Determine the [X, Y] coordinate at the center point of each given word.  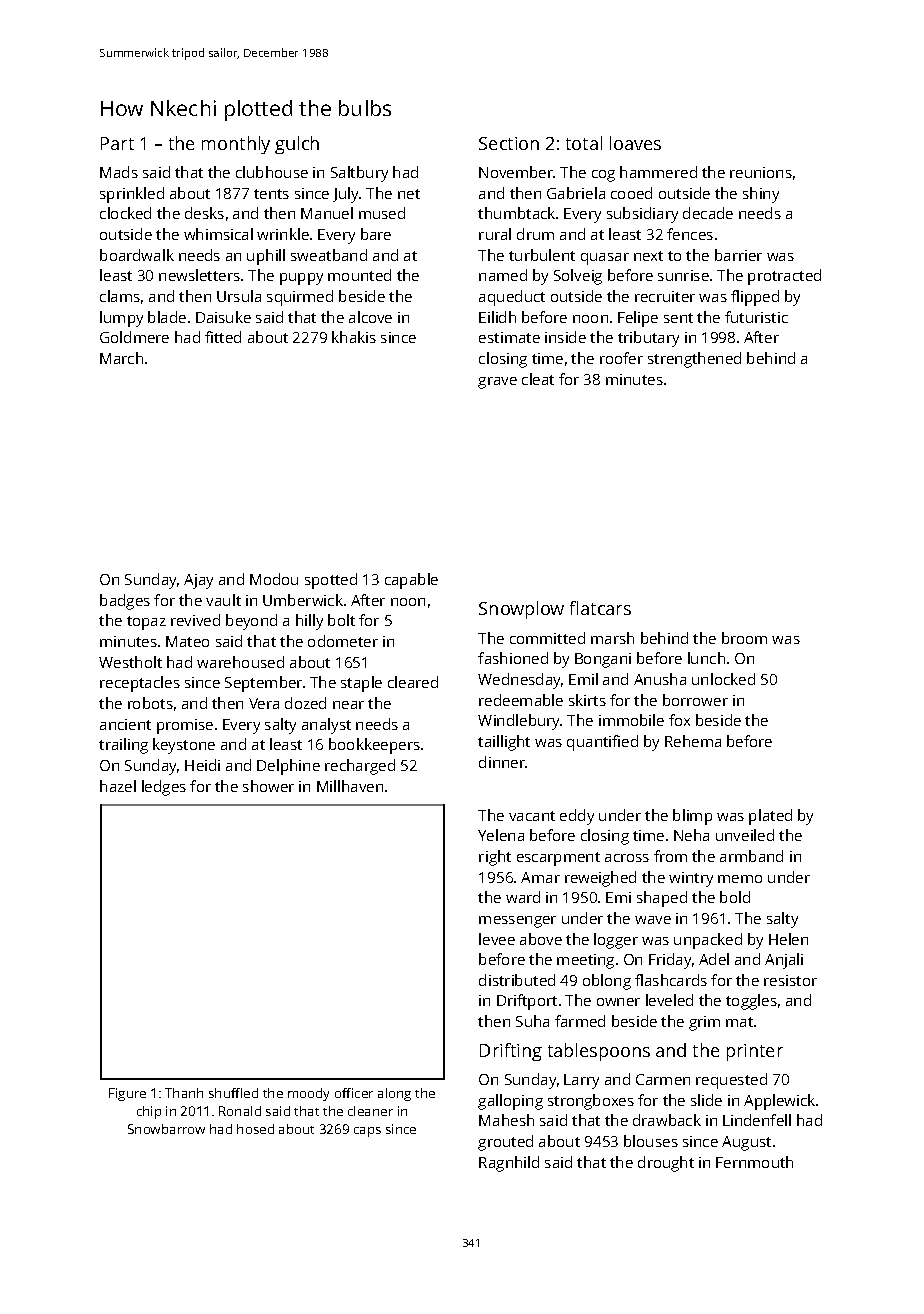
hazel [118, 786]
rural [495, 234]
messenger [517, 922]
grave [497, 383]
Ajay [198, 581]
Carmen [663, 1079]
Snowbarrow [166, 1129]
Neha [691, 835]
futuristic [756, 317]
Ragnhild [509, 1164]
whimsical [218, 234]
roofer [621, 358]
